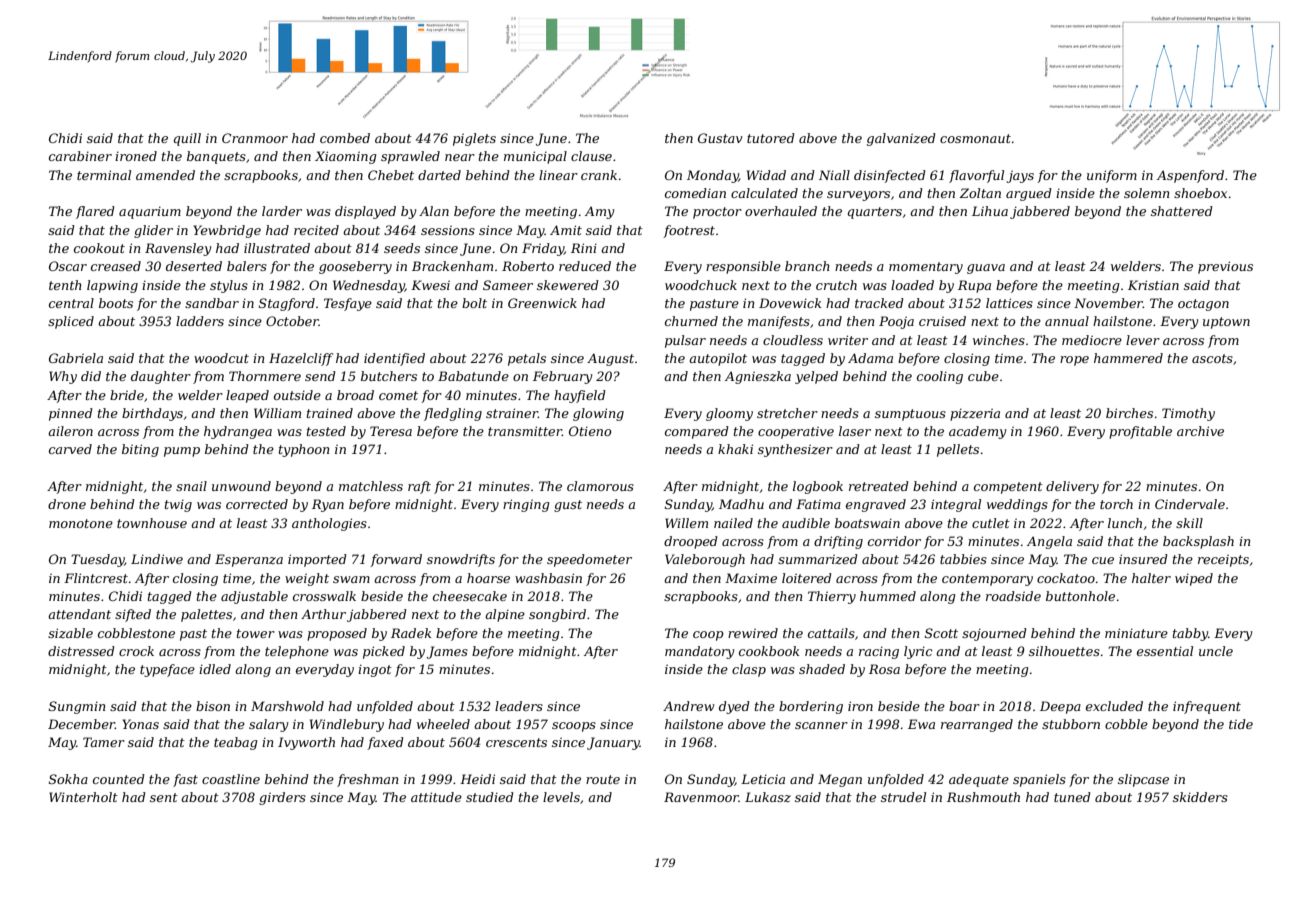  I want to click on matchless, so click(371, 486).
